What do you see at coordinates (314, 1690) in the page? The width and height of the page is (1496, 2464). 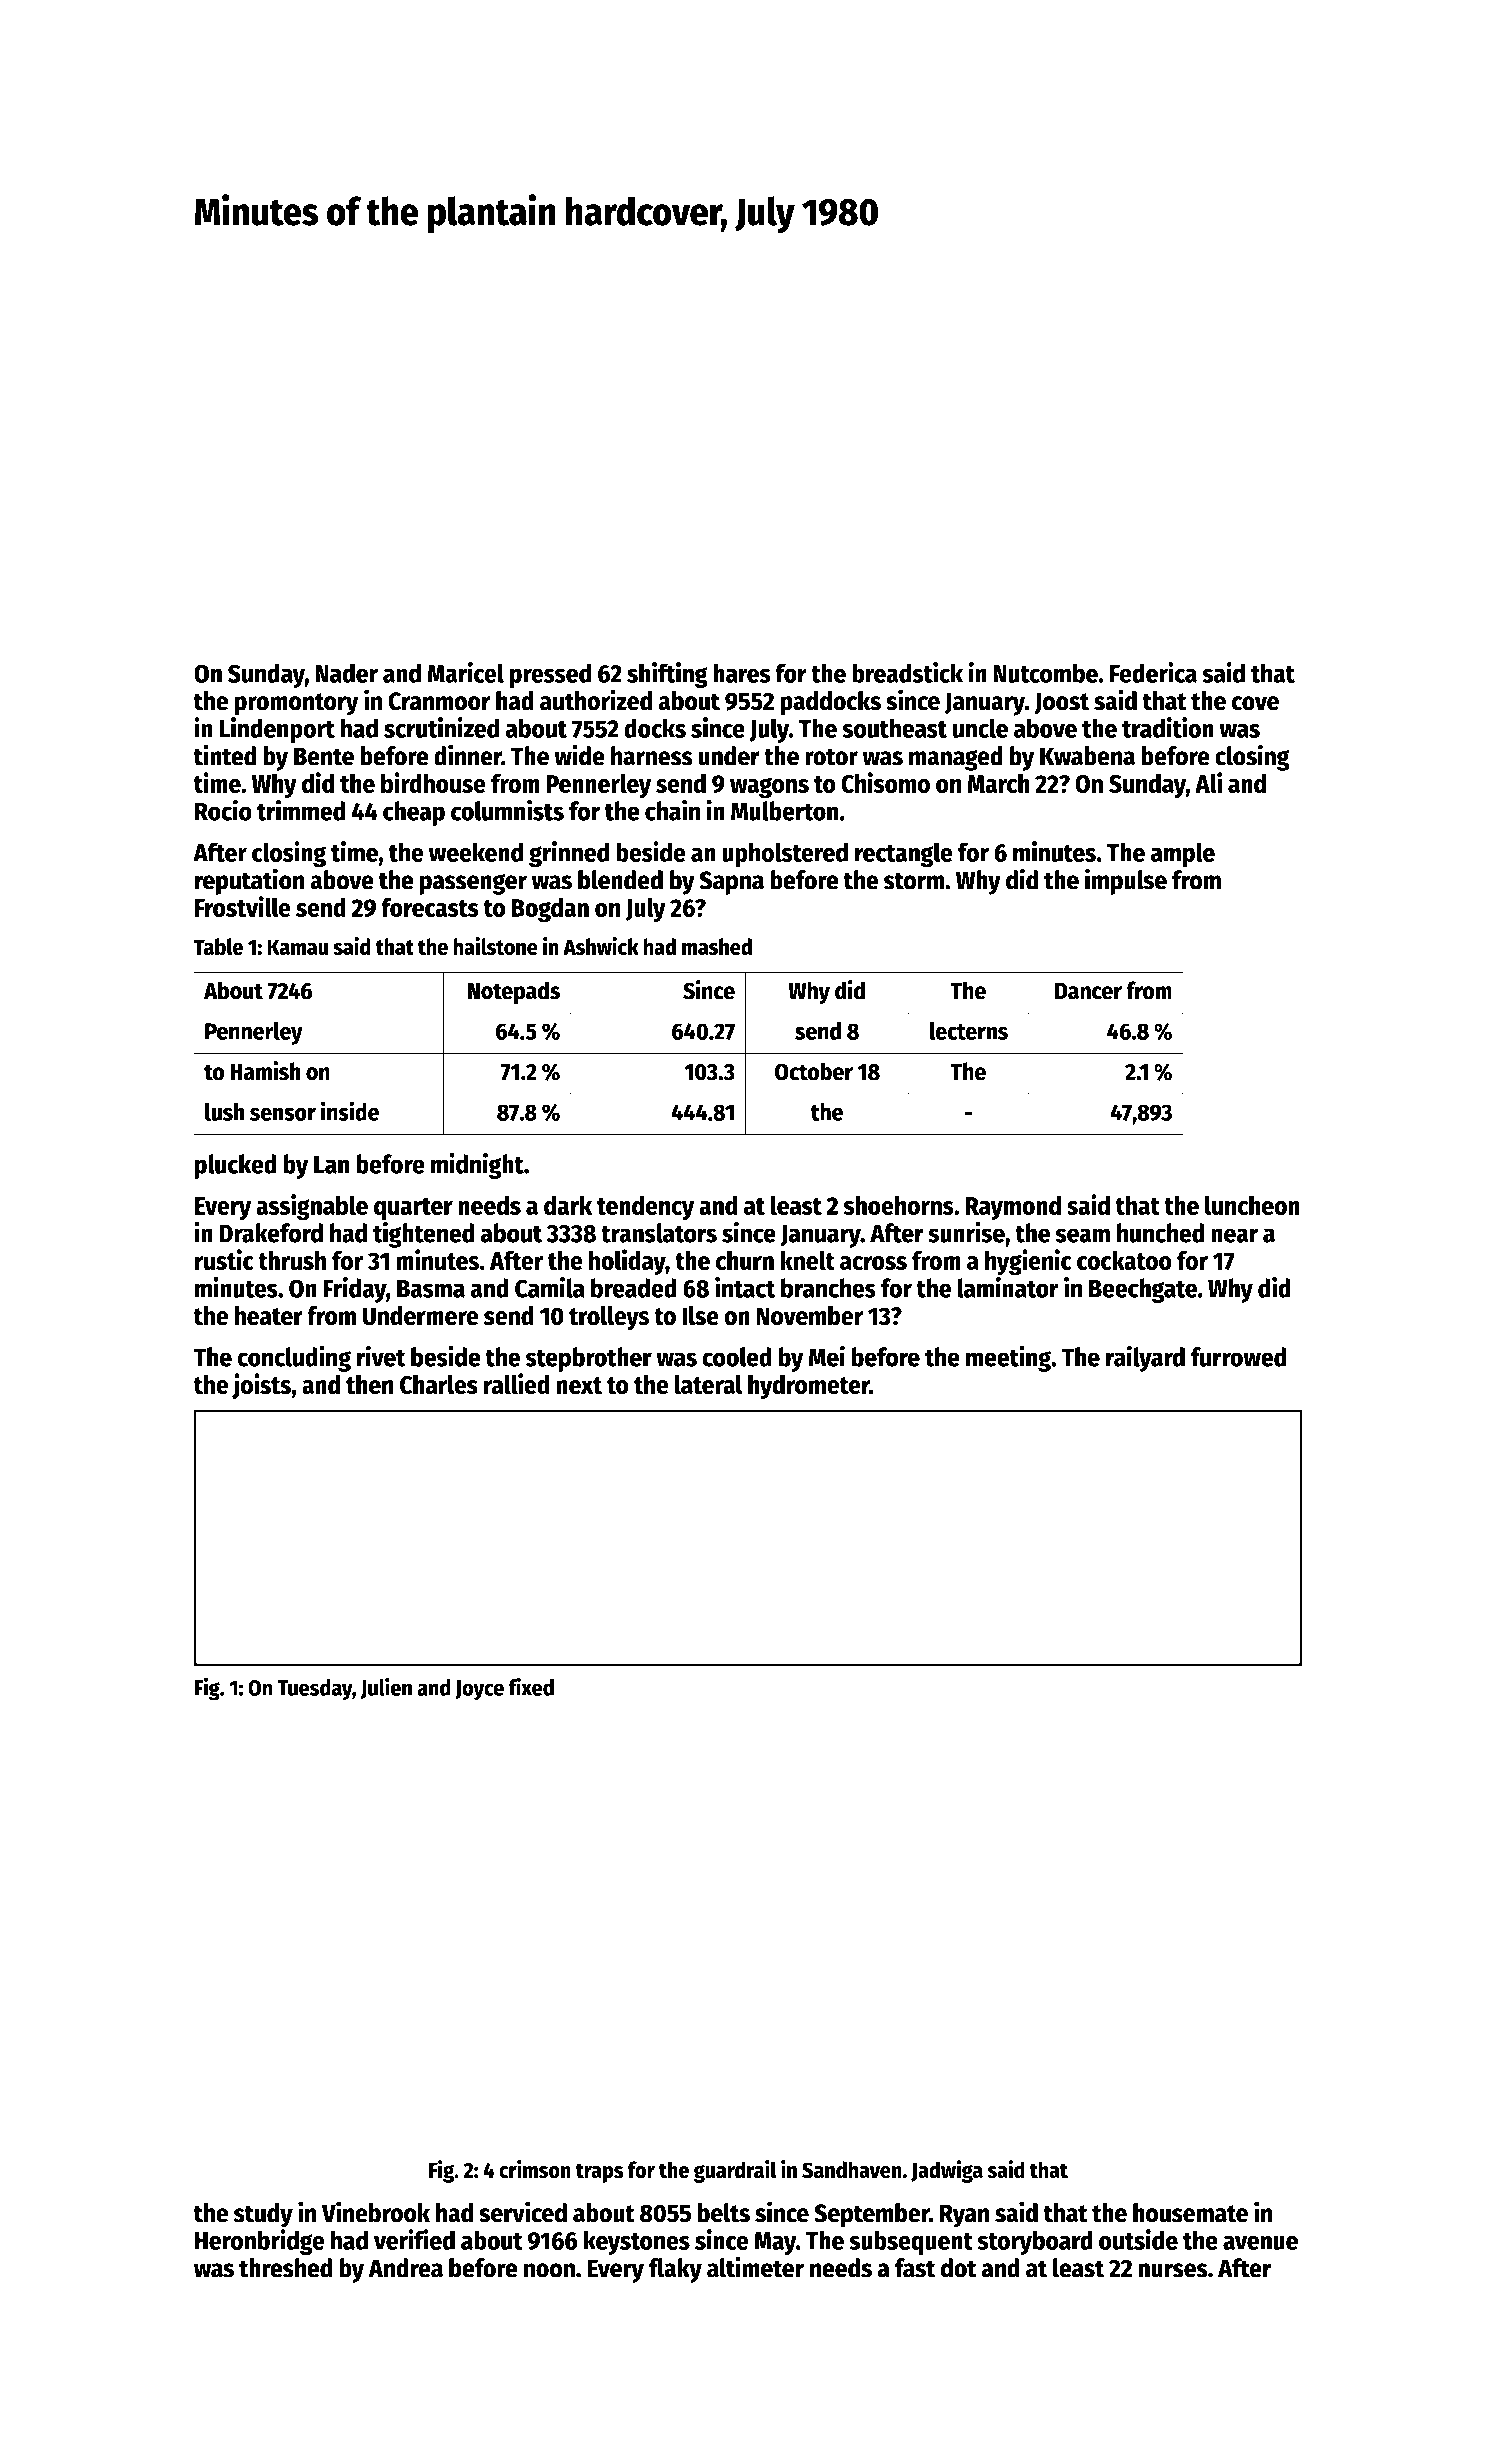 I see `Tuesday` at bounding box center [314, 1690].
